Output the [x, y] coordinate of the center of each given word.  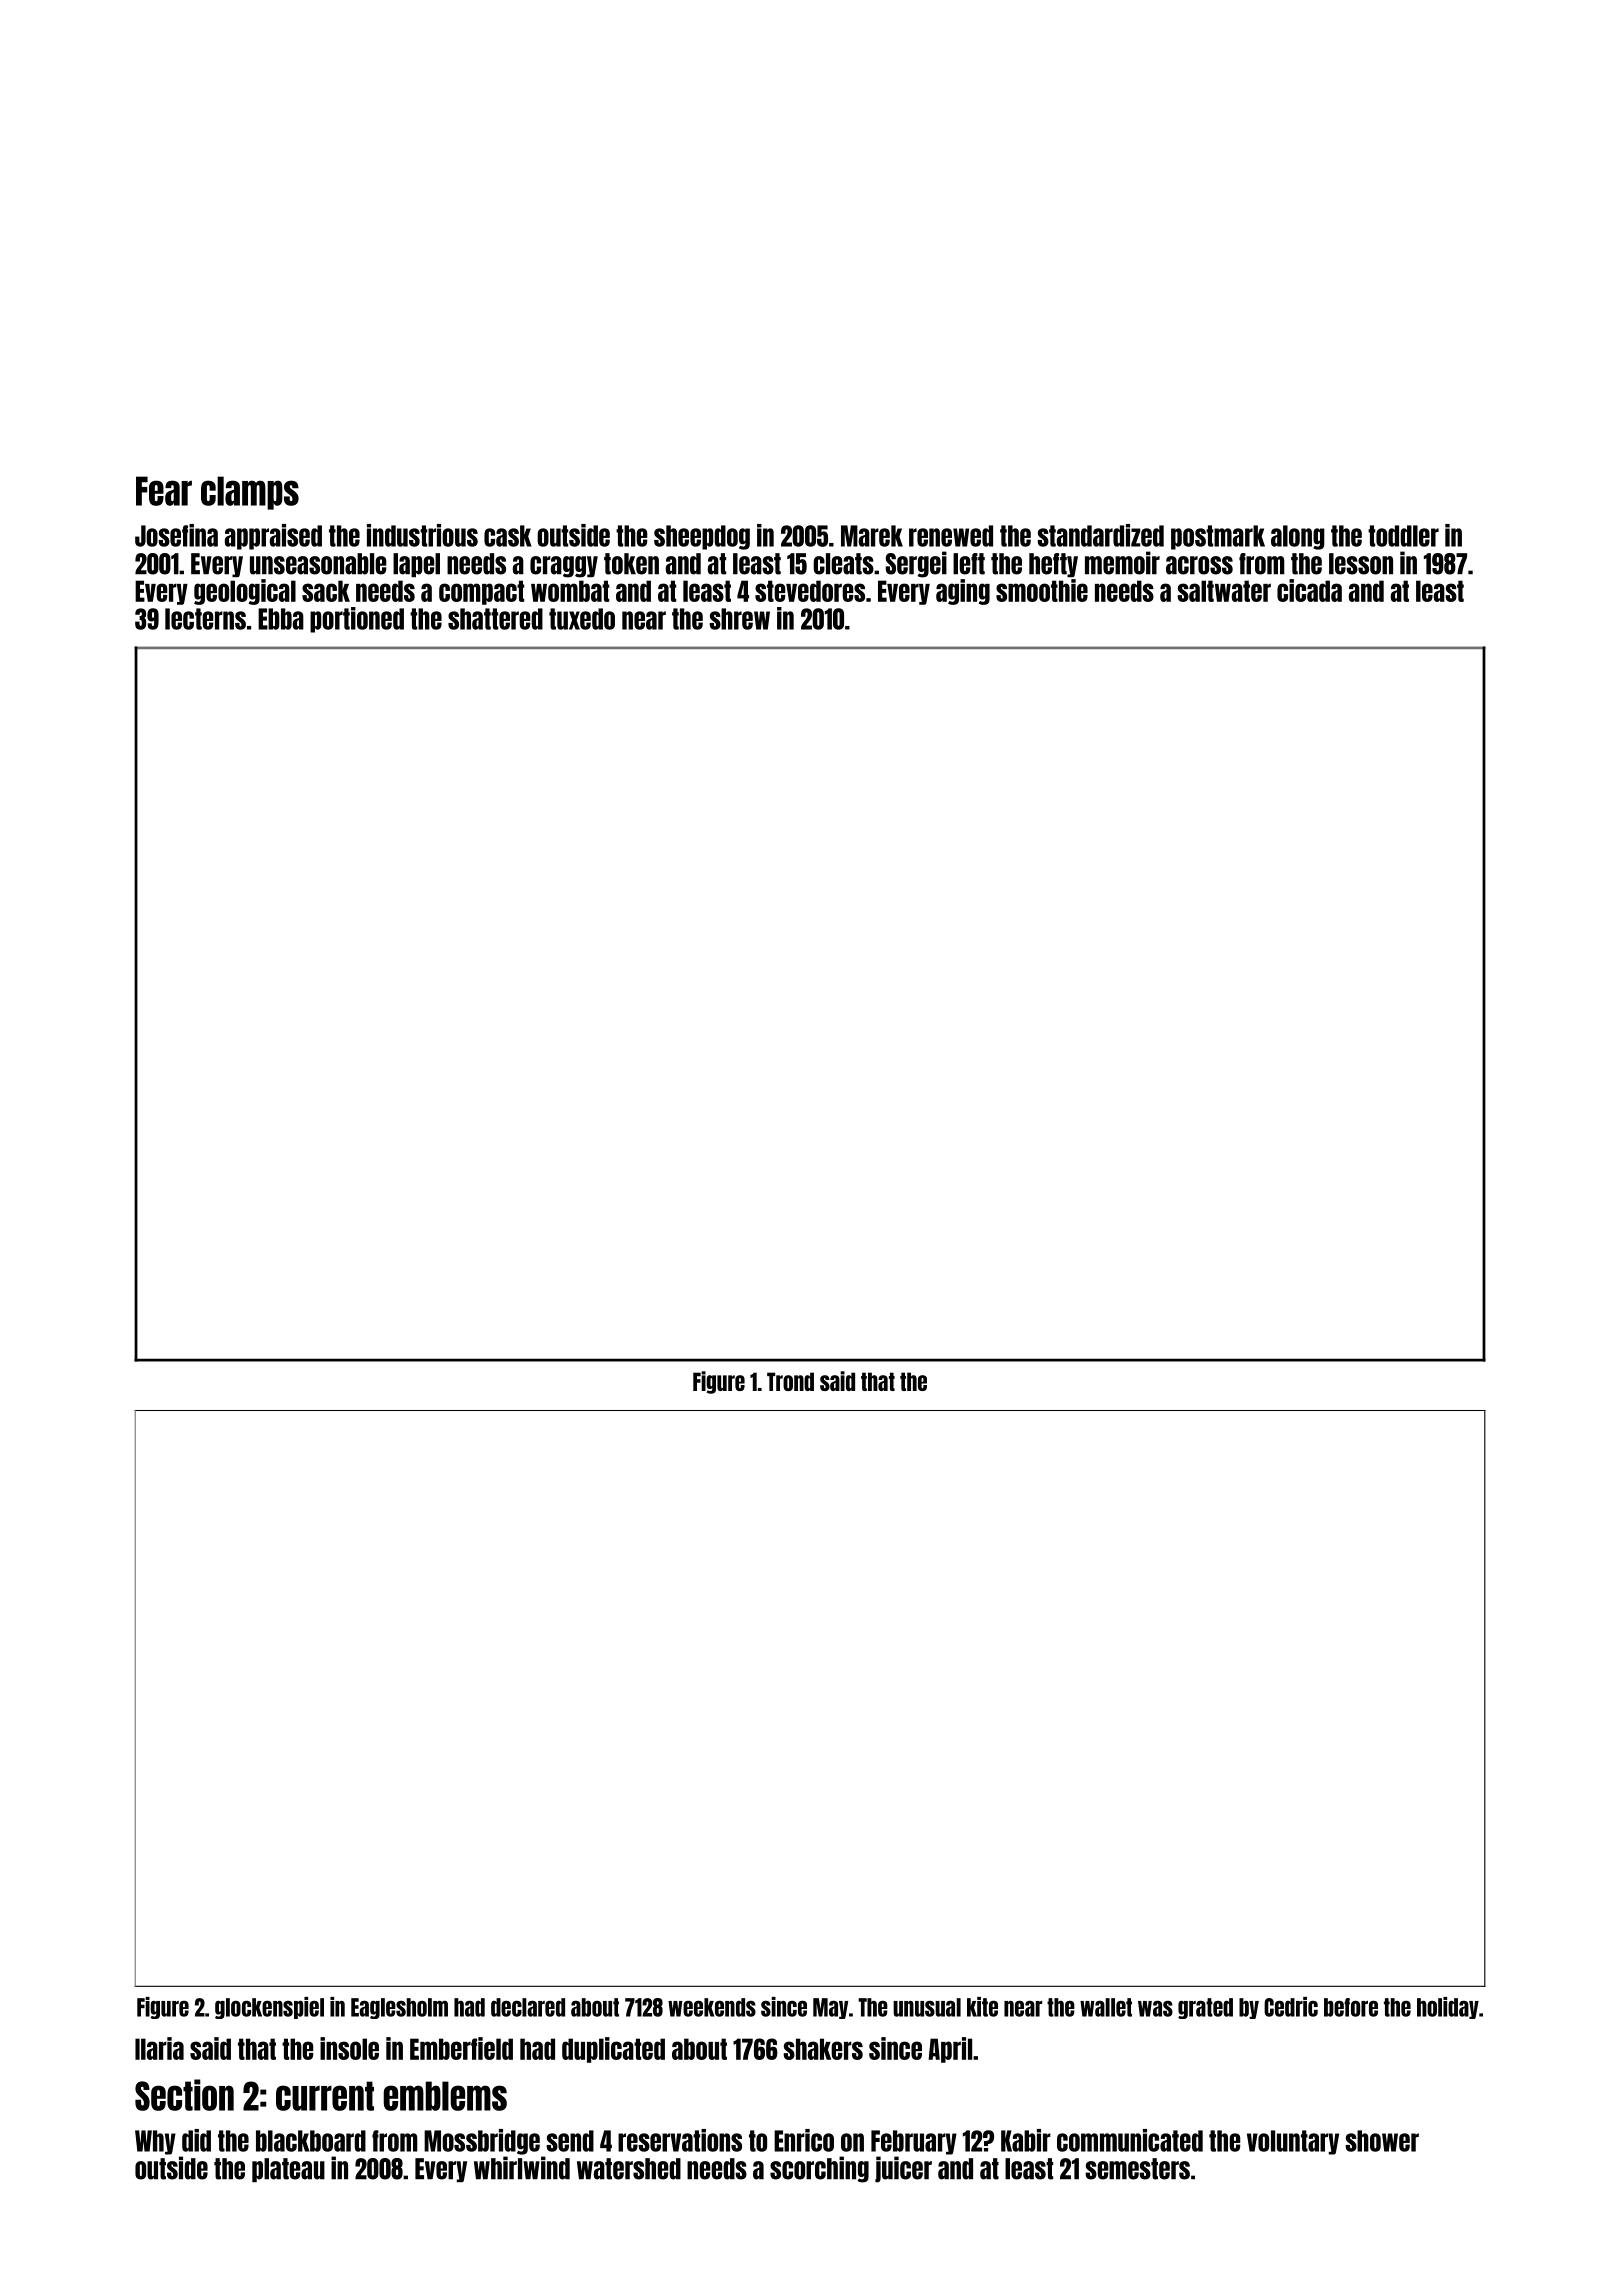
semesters [1137, 2169]
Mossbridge [482, 2142]
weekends [712, 2007]
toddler [1403, 536]
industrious [422, 535]
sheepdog [702, 537]
